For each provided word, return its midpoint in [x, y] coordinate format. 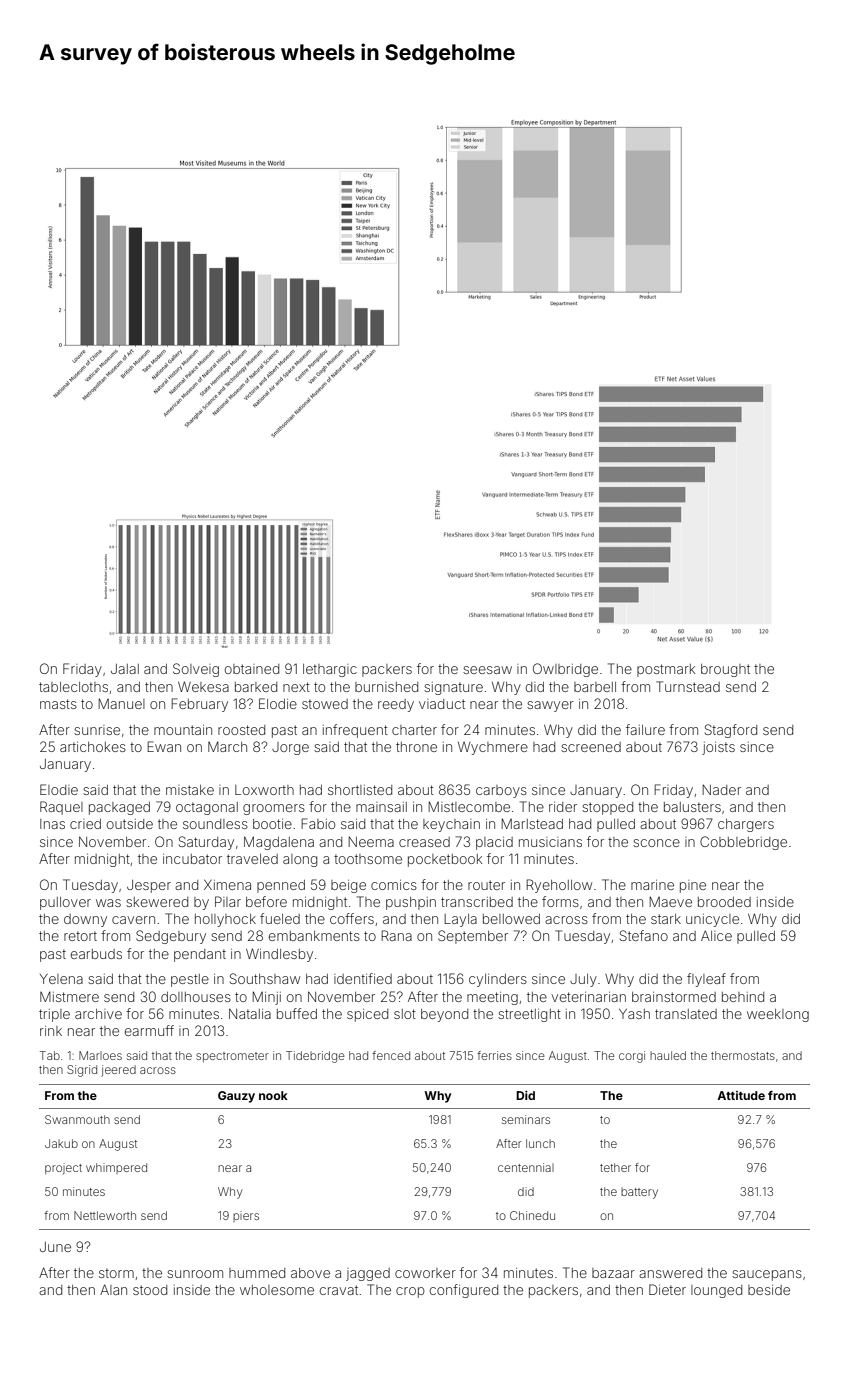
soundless [215, 824]
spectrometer [232, 1057]
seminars [526, 1119]
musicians [550, 842]
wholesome [277, 1290]
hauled [668, 1055]
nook [273, 1095]
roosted [241, 730]
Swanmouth [77, 1119]
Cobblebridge [743, 843]
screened [591, 747]
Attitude [741, 1095]
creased [424, 842]
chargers [746, 825]
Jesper [149, 886]
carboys [501, 791]
